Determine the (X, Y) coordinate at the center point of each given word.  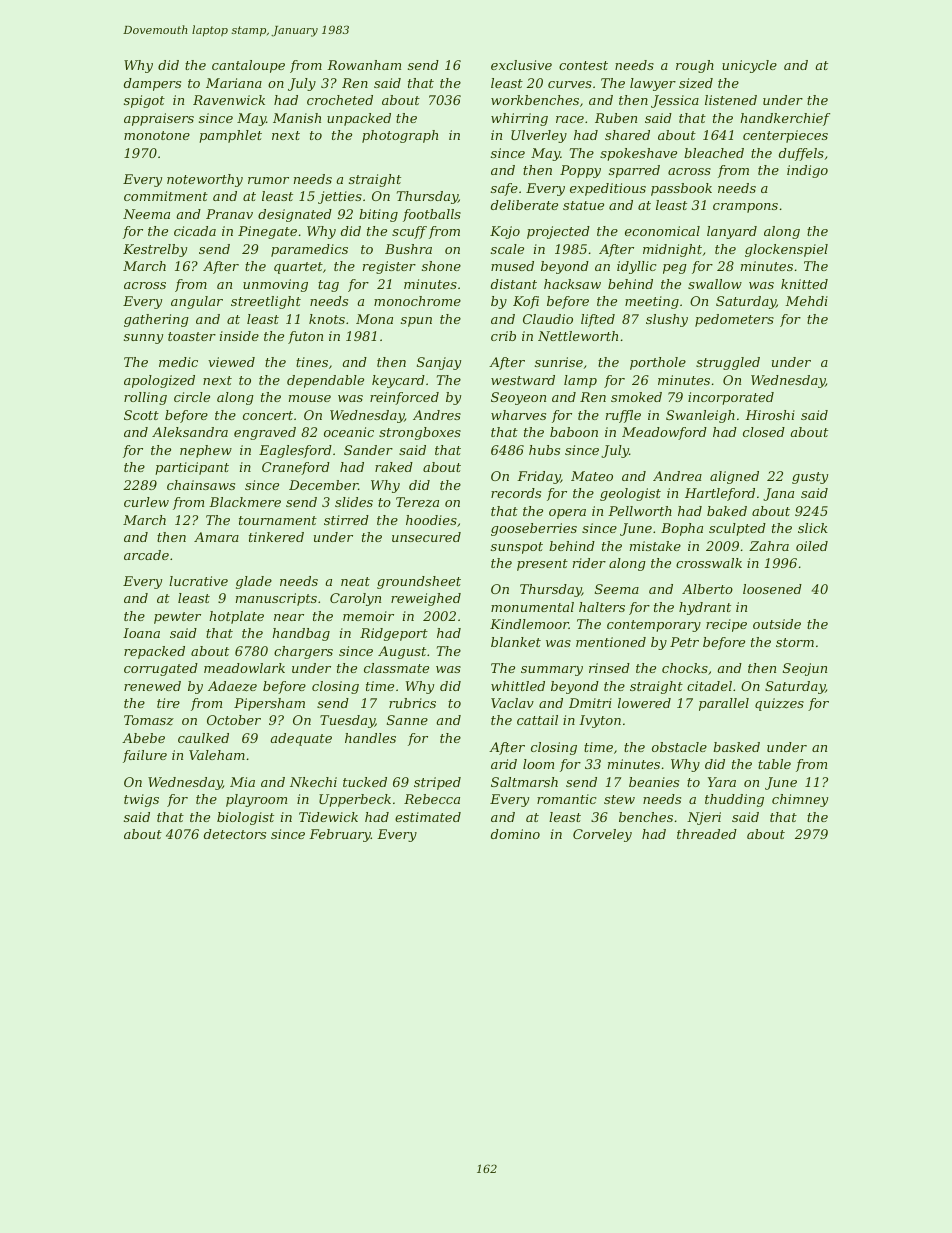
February (340, 835)
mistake (655, 546)
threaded (707, 834)
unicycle (749, 66)
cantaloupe (248, 66)
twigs (141, 800)
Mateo (592, 476)
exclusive (521, 65)
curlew (146, 502)
